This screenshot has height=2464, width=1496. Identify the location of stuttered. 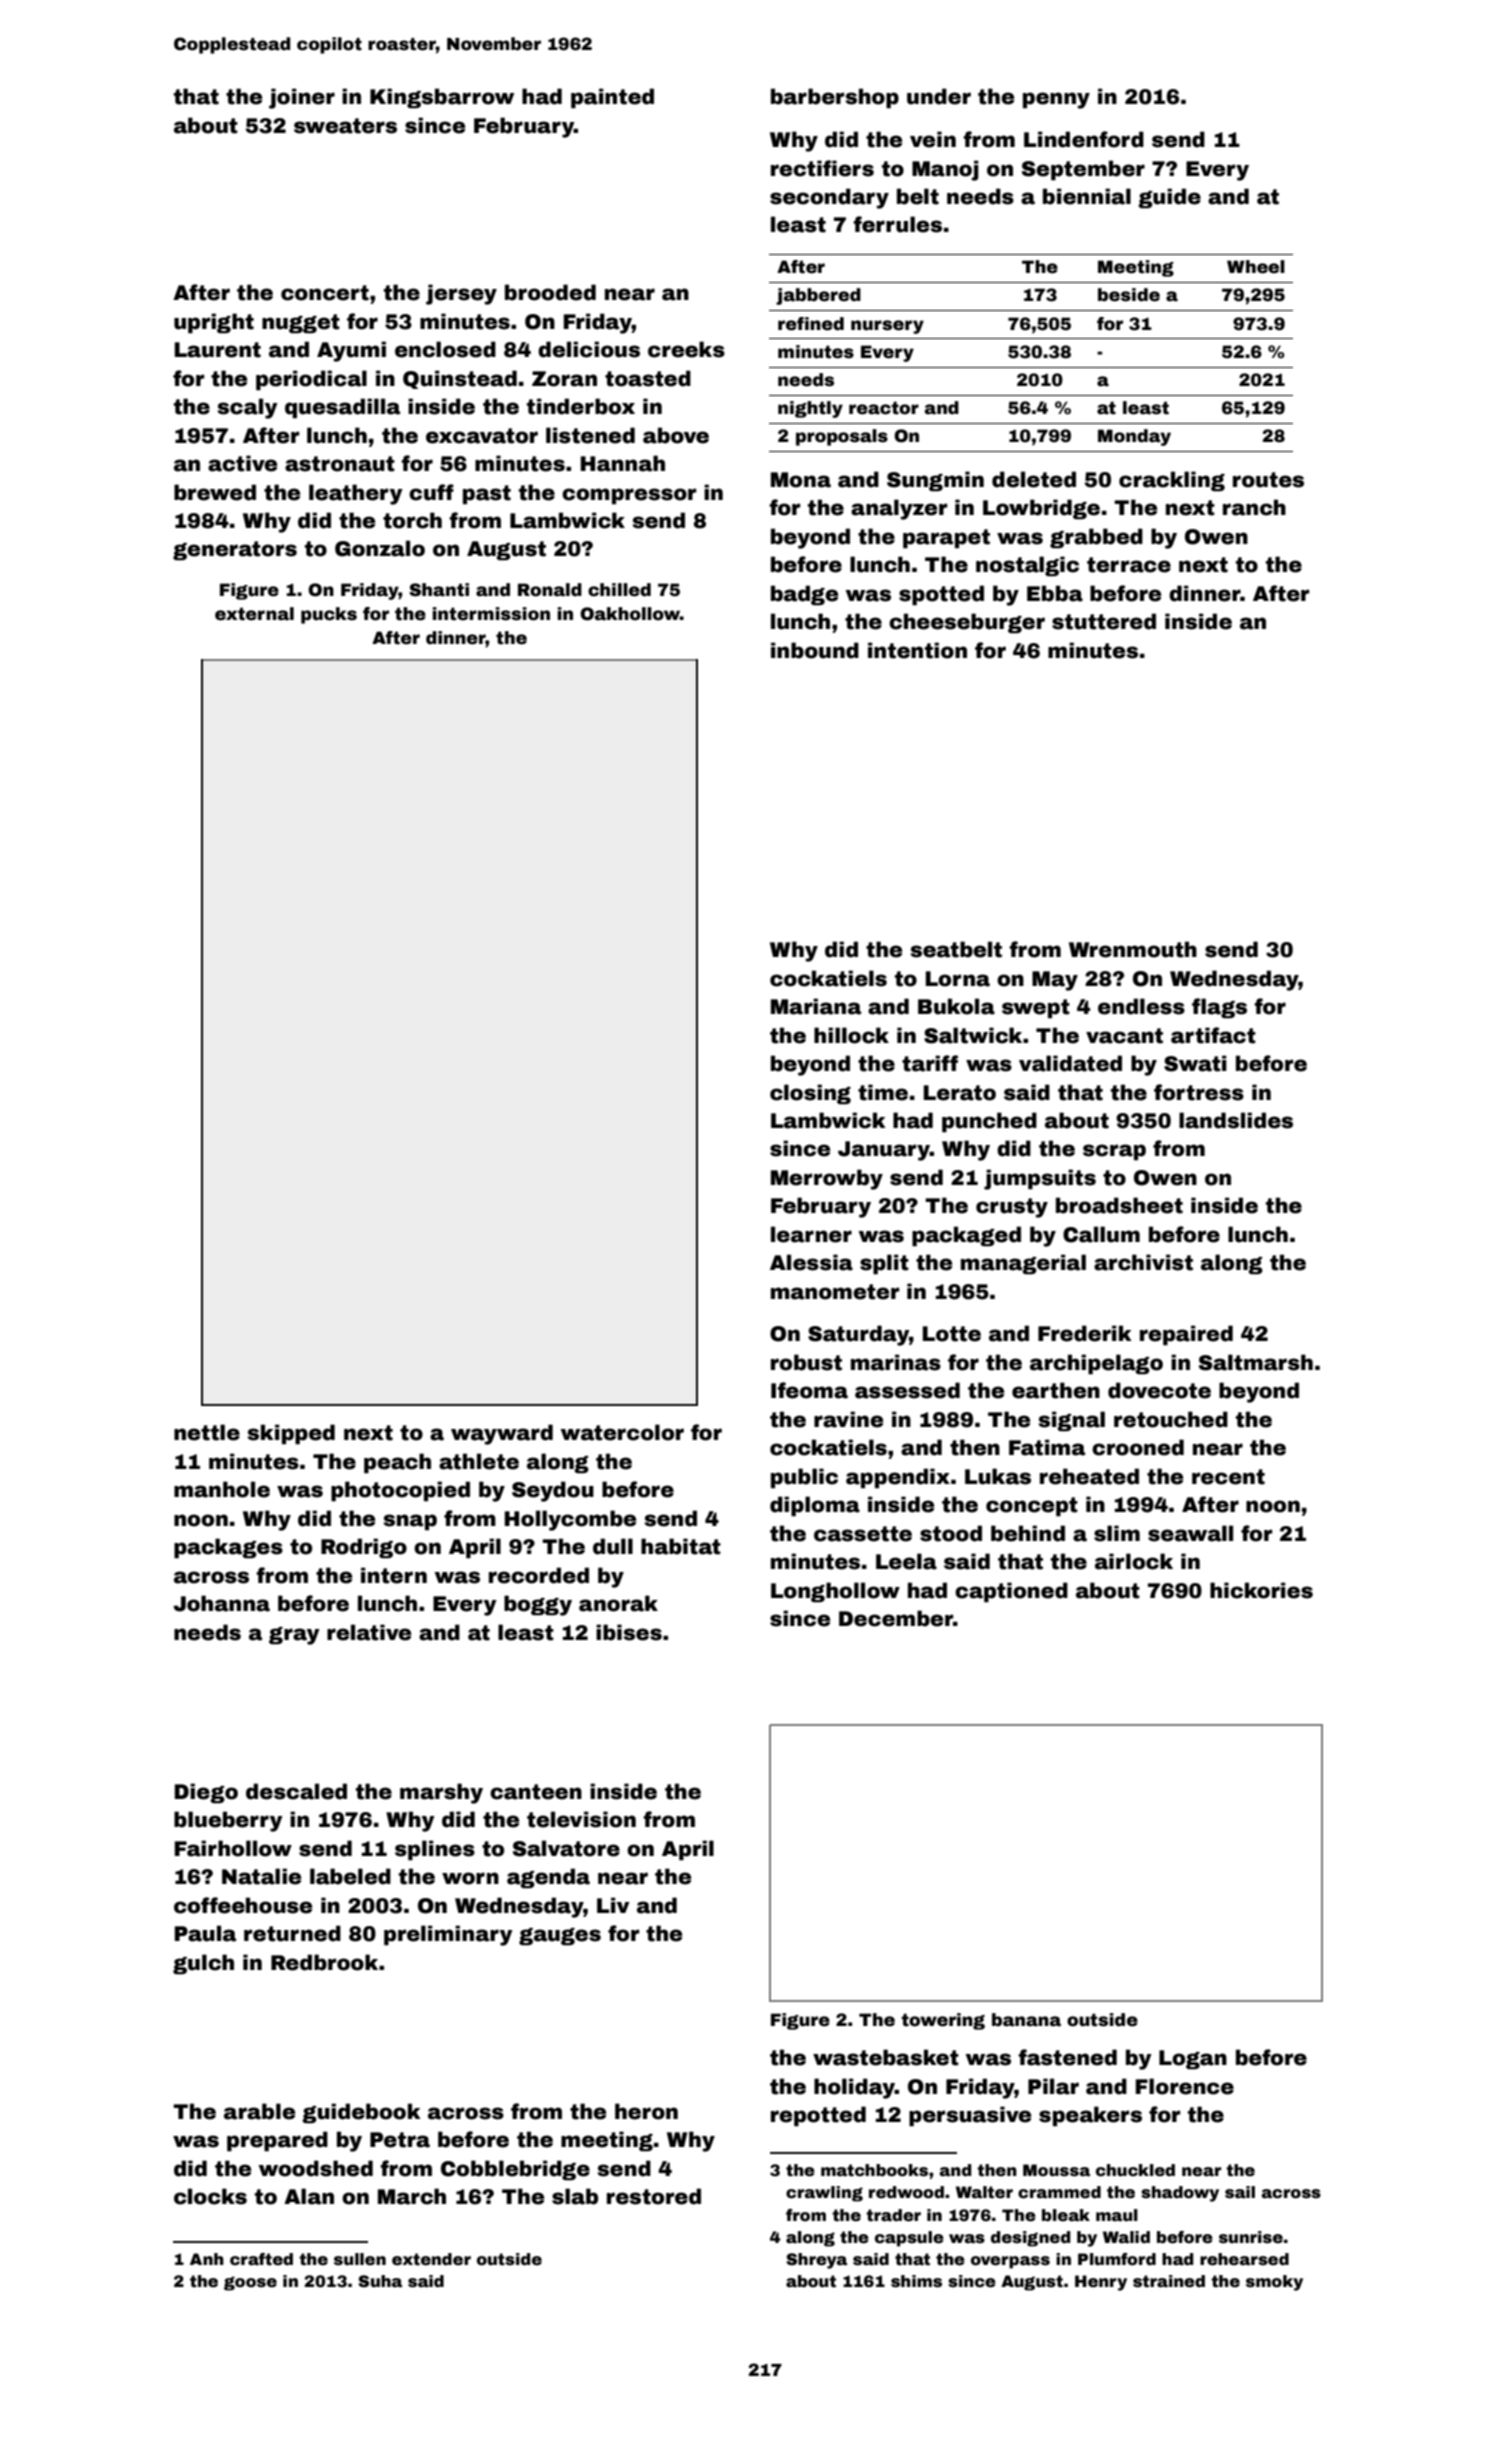
(1104, 621).
